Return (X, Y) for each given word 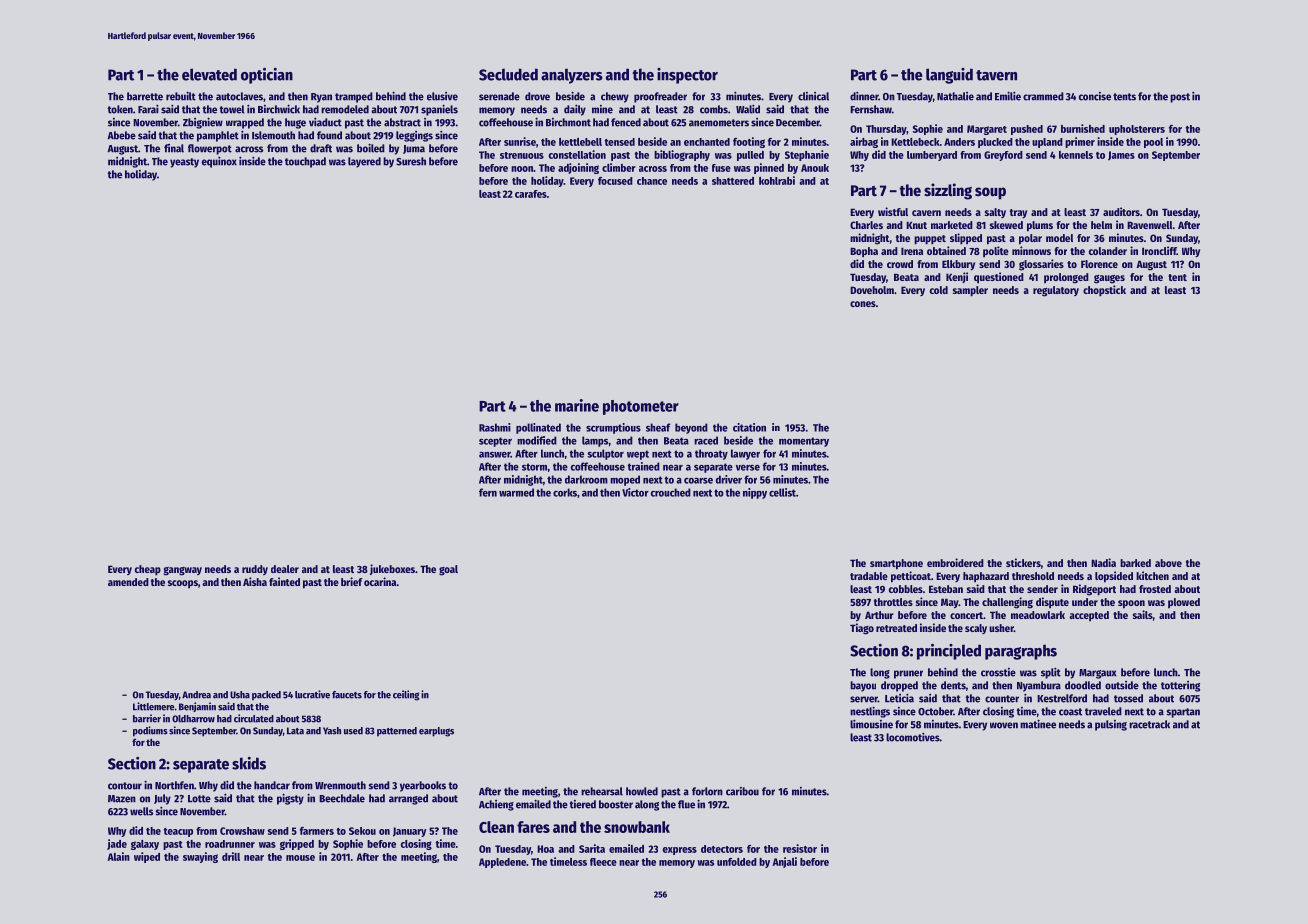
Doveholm (872, 290)
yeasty (184, 163)
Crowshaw (242, 831)
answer (494, 454)
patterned (397, 732)
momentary (804, 442)
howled (642, 791)
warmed (516, 492)
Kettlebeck (915, 142)
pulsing (1111, 725)
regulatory (1056, 291)
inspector (687, 76)
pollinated (538, 428)
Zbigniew (203, 123)
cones (863, 304)
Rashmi (495, 427)
